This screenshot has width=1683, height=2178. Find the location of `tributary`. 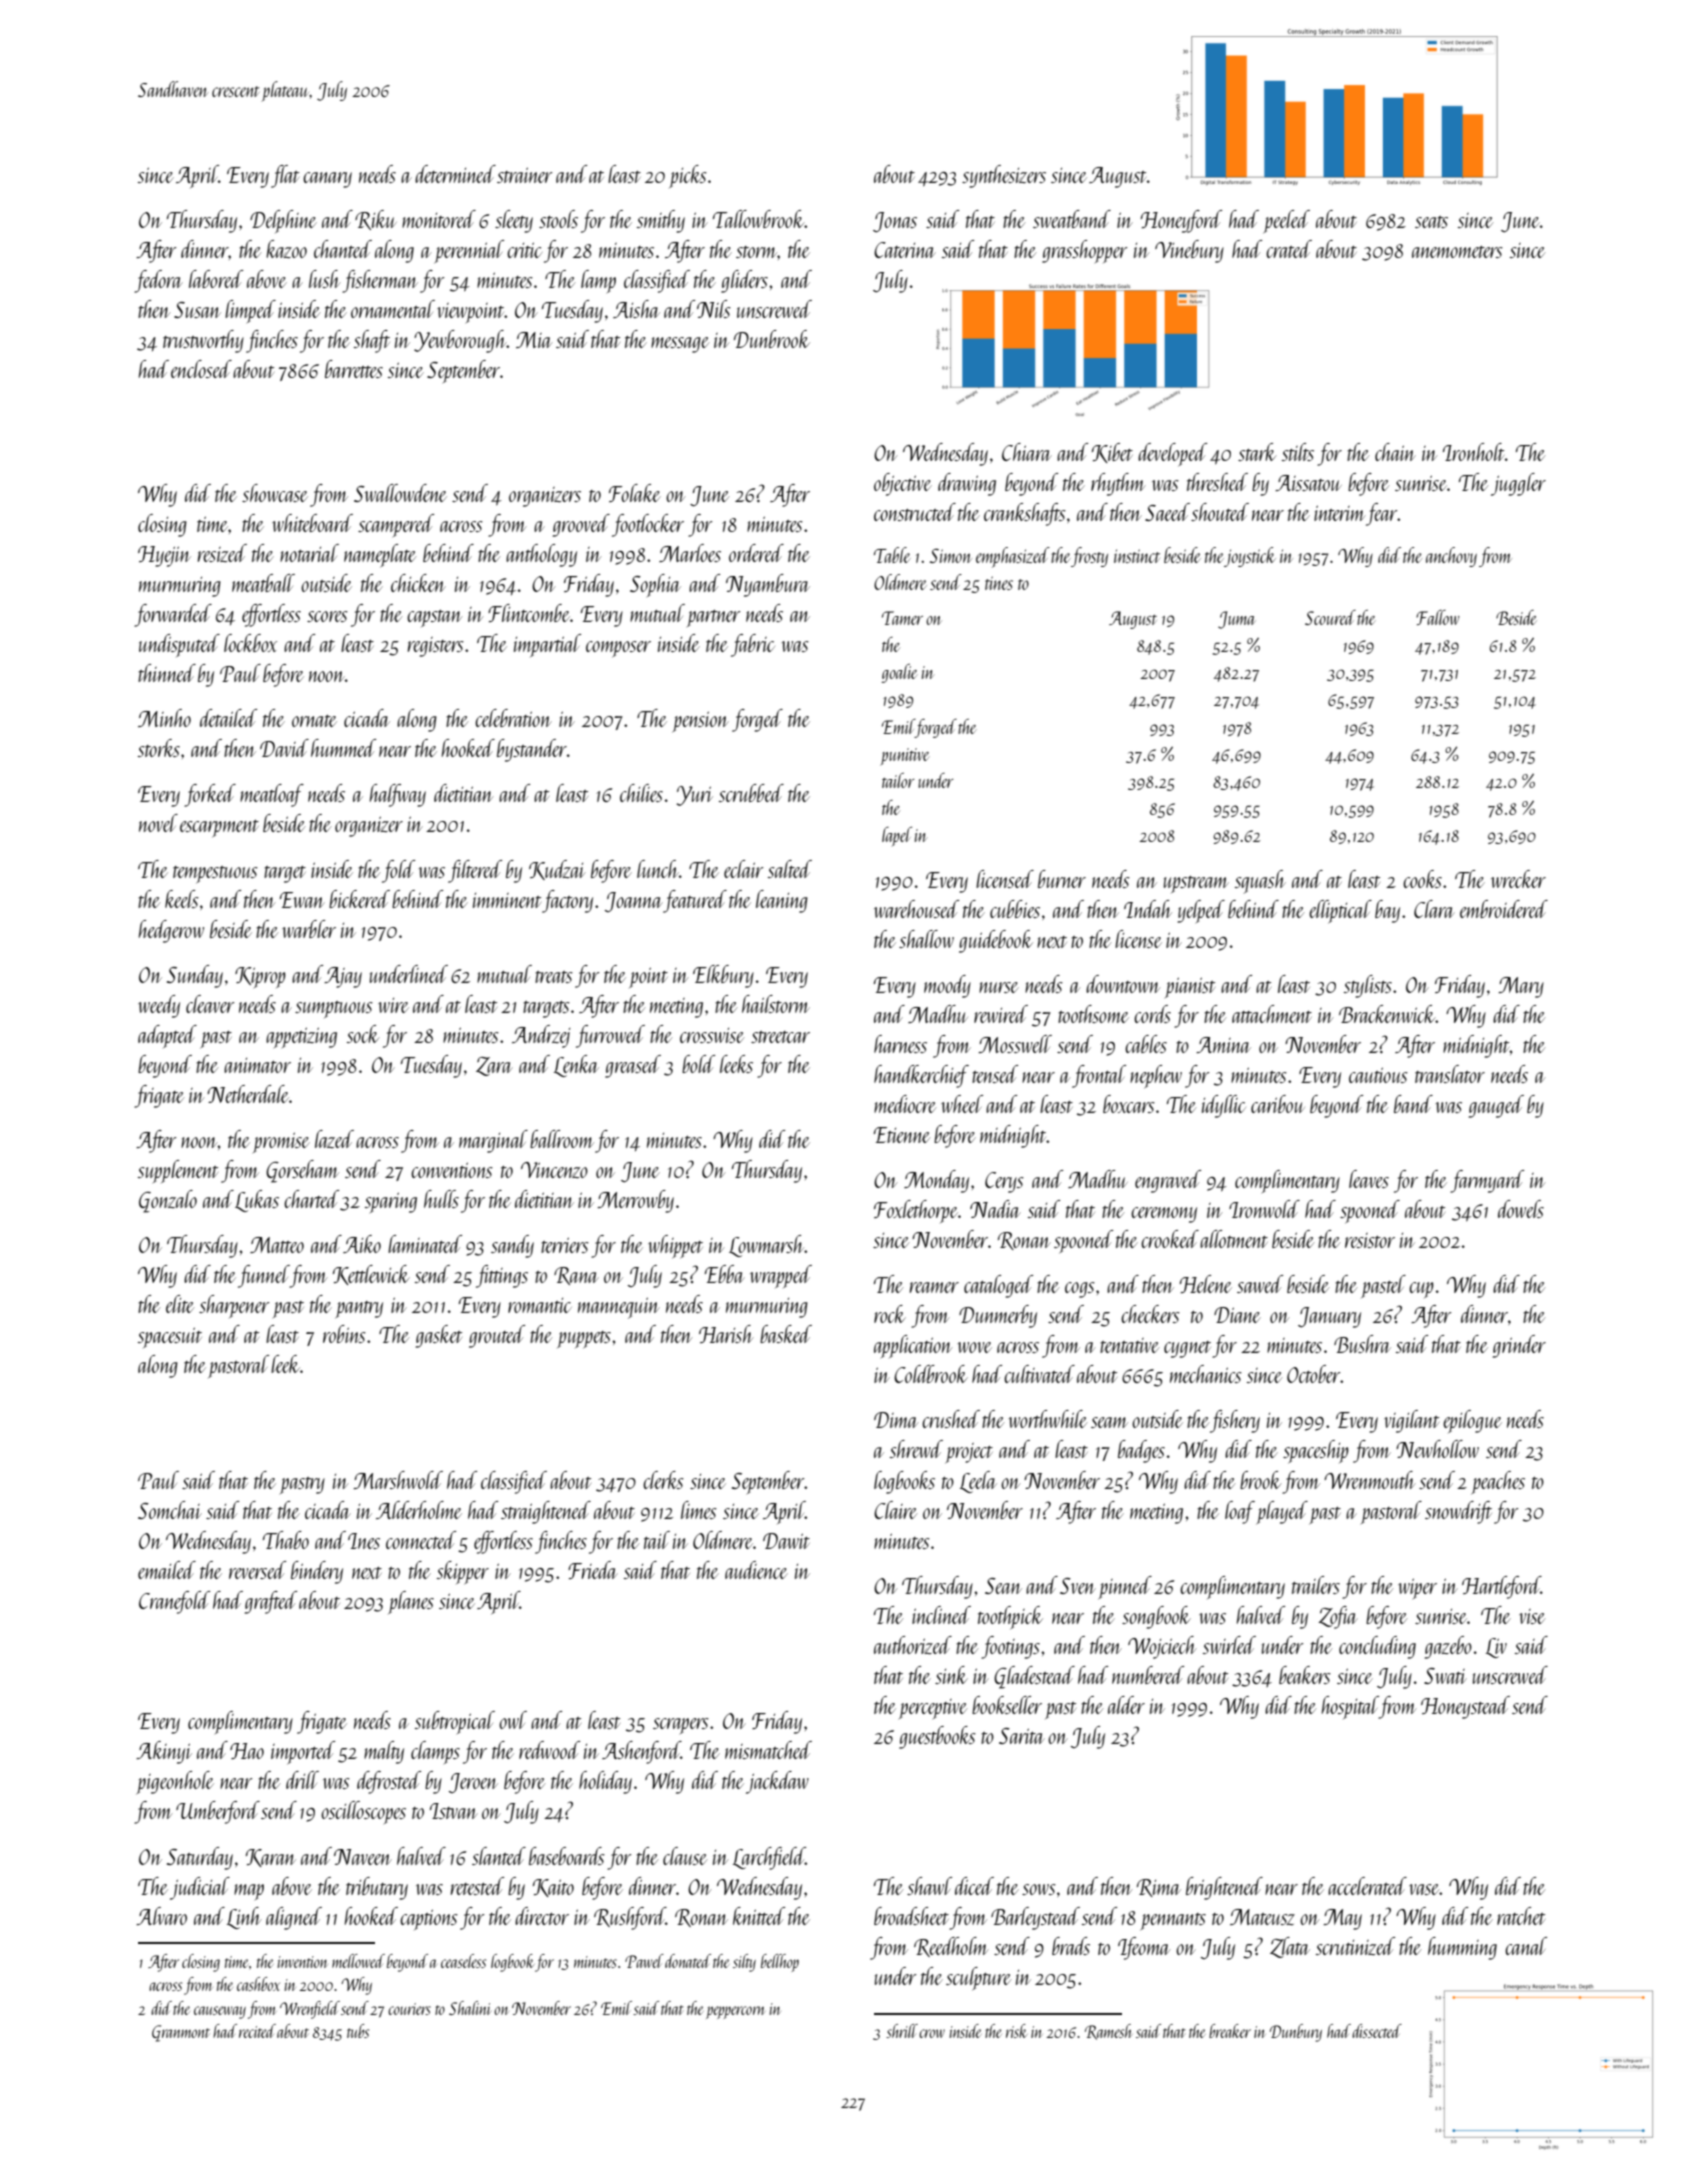

tributary is located at coordinates (377, 1888).
